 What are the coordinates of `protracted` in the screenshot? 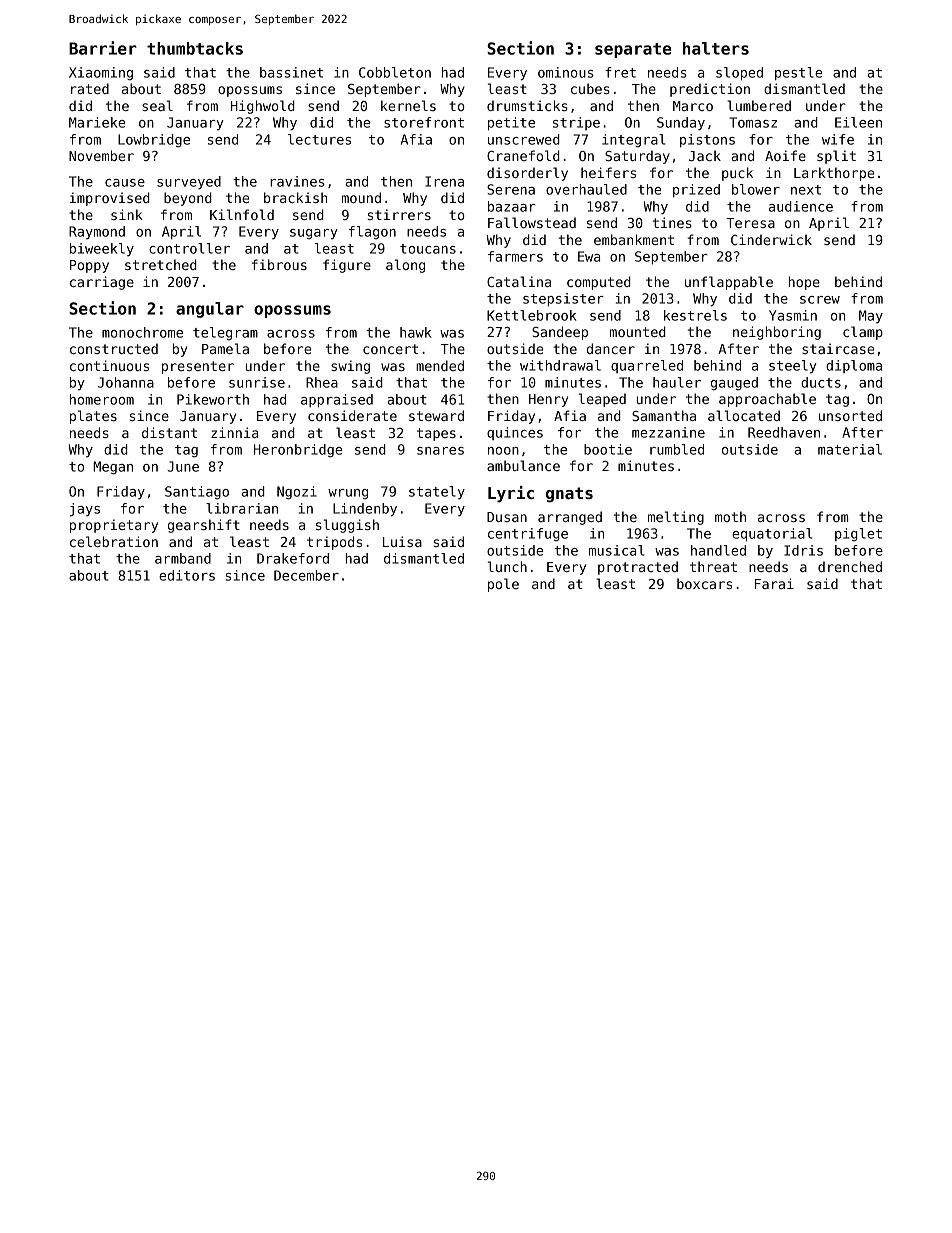 It's located at (638, 568).
